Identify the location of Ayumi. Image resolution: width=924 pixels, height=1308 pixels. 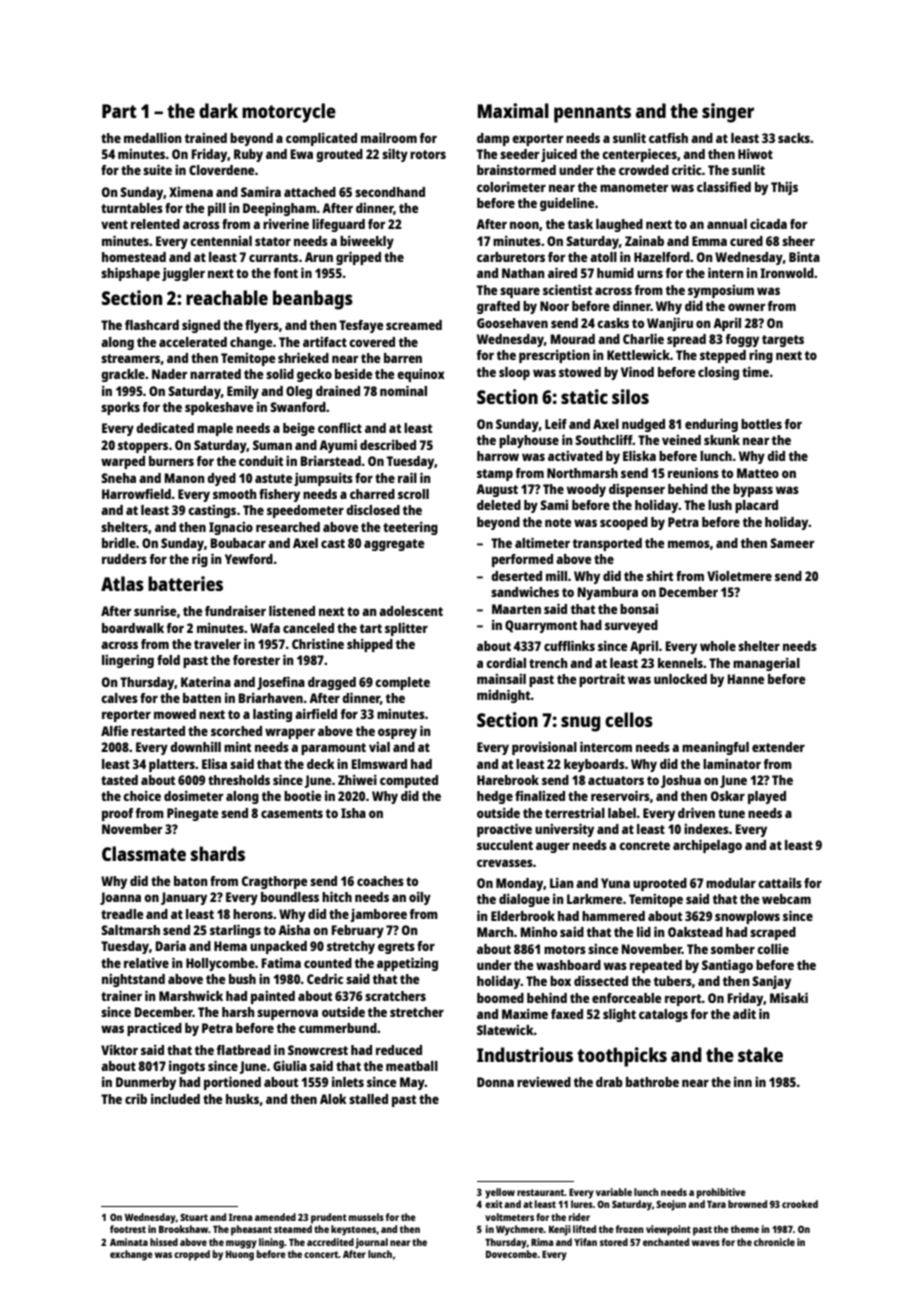
(338, 446).
